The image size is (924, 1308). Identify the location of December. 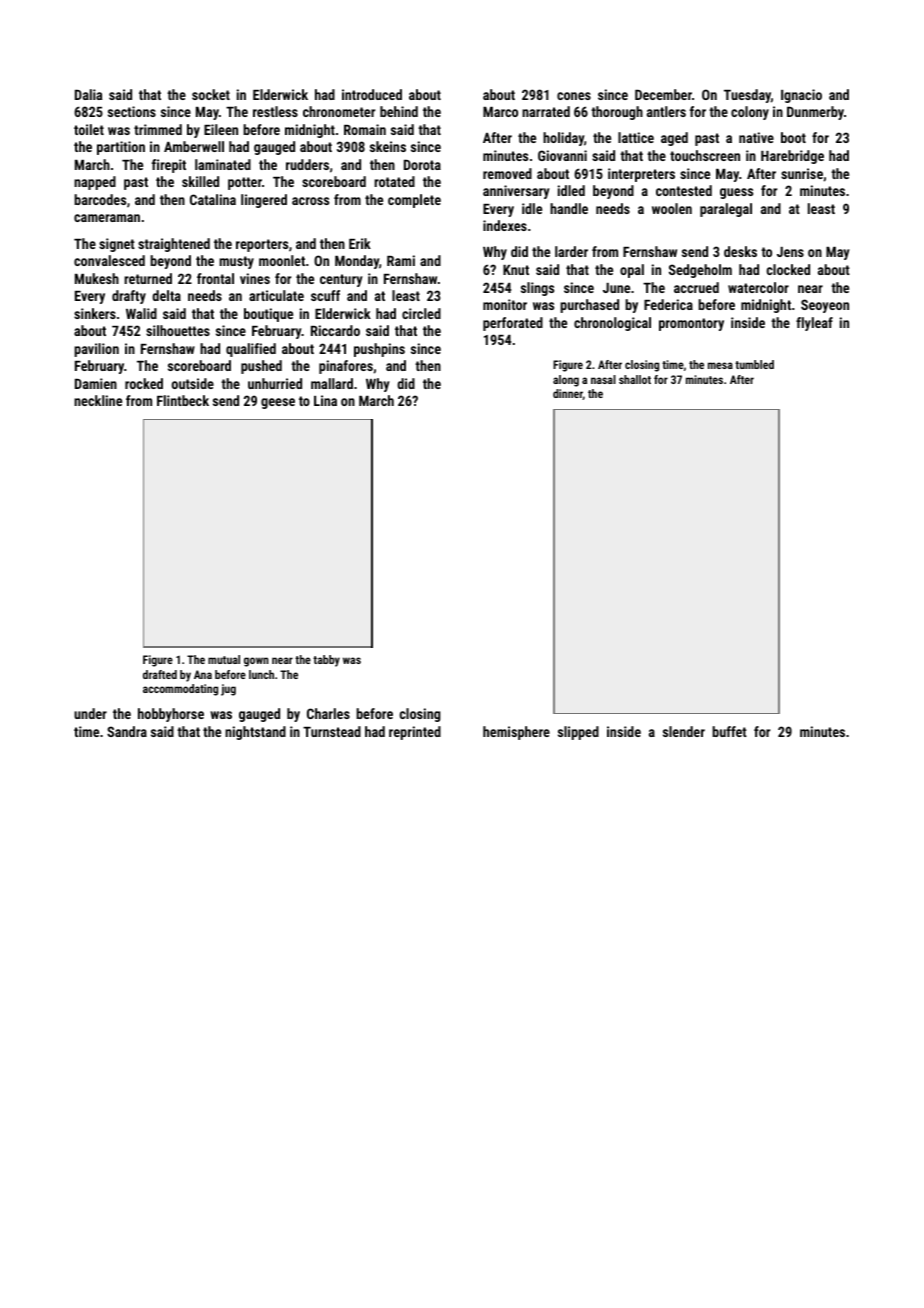
(663, 94).
